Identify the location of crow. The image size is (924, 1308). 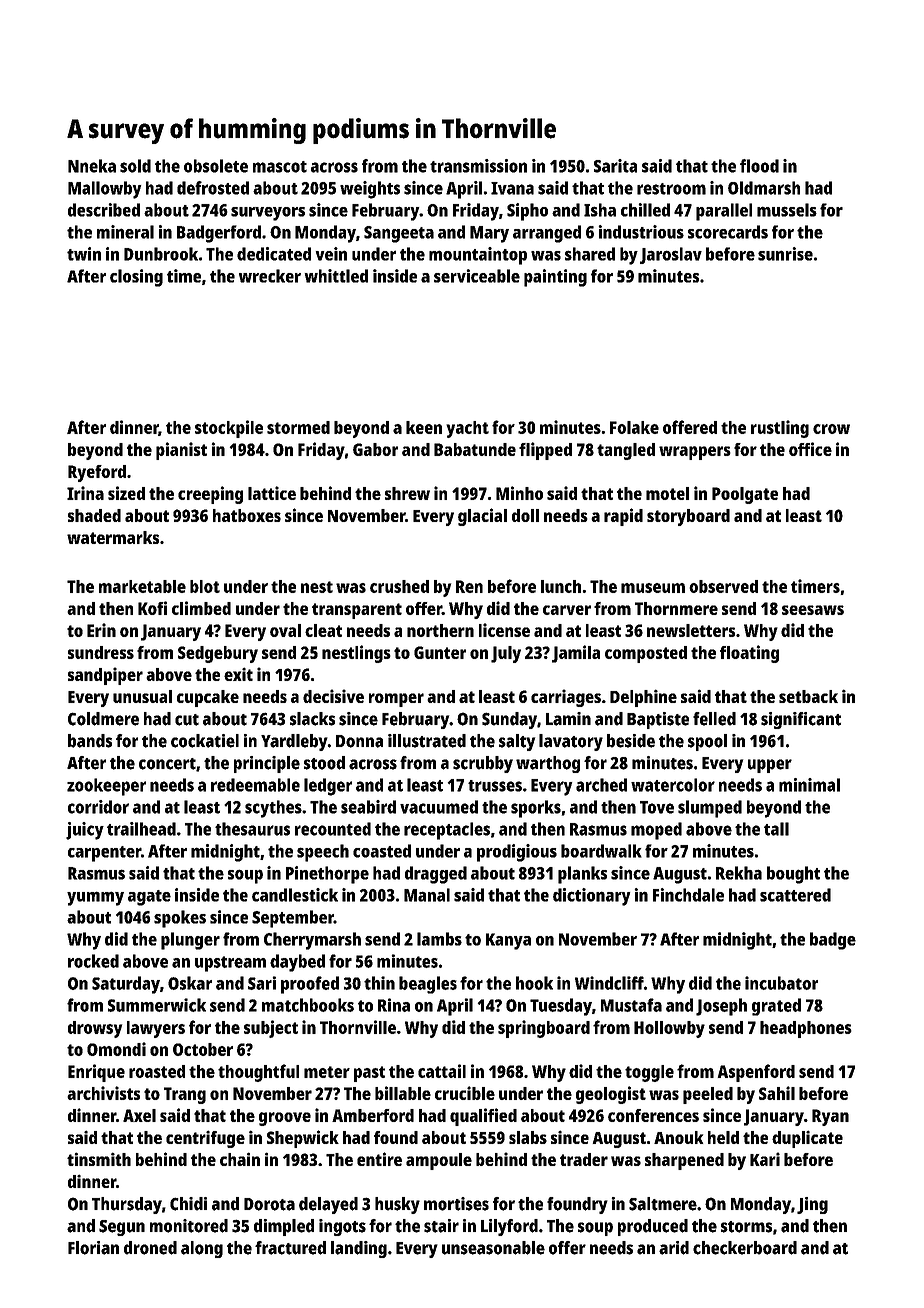
(831, 429).
